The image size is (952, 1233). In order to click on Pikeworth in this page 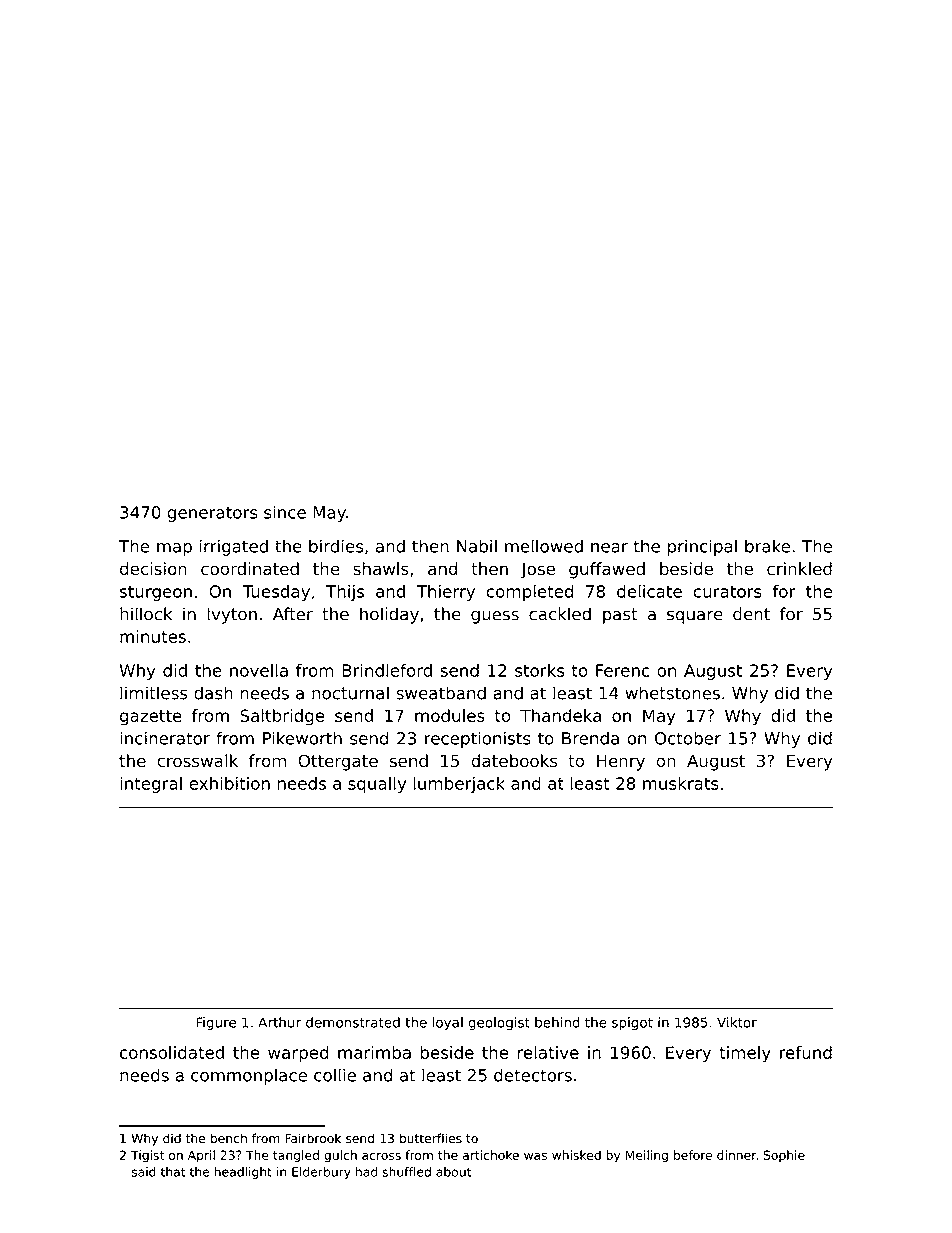, I will do `click(302, 738)`.
